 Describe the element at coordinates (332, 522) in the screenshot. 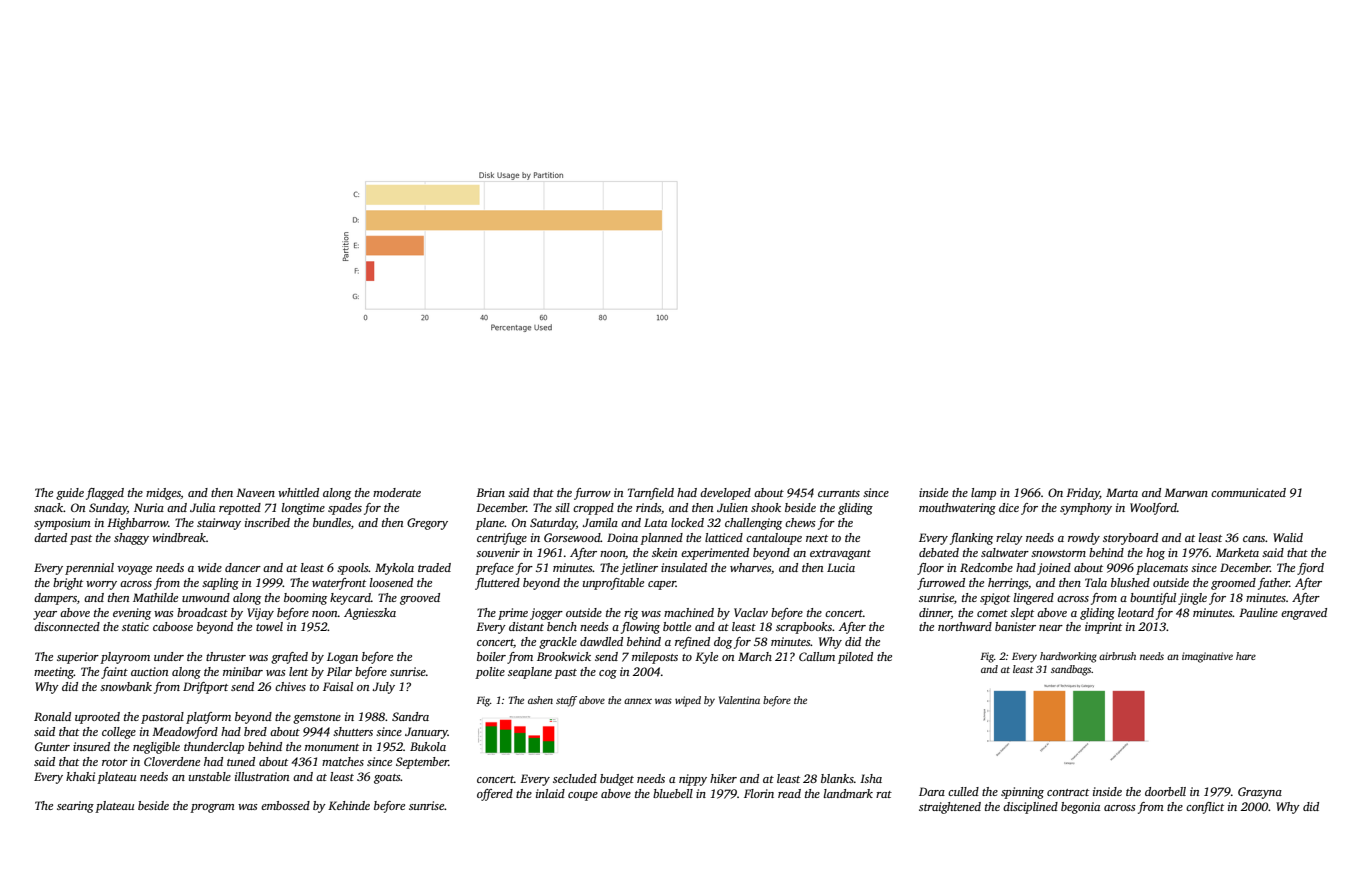

I see `bundles` at that location.
